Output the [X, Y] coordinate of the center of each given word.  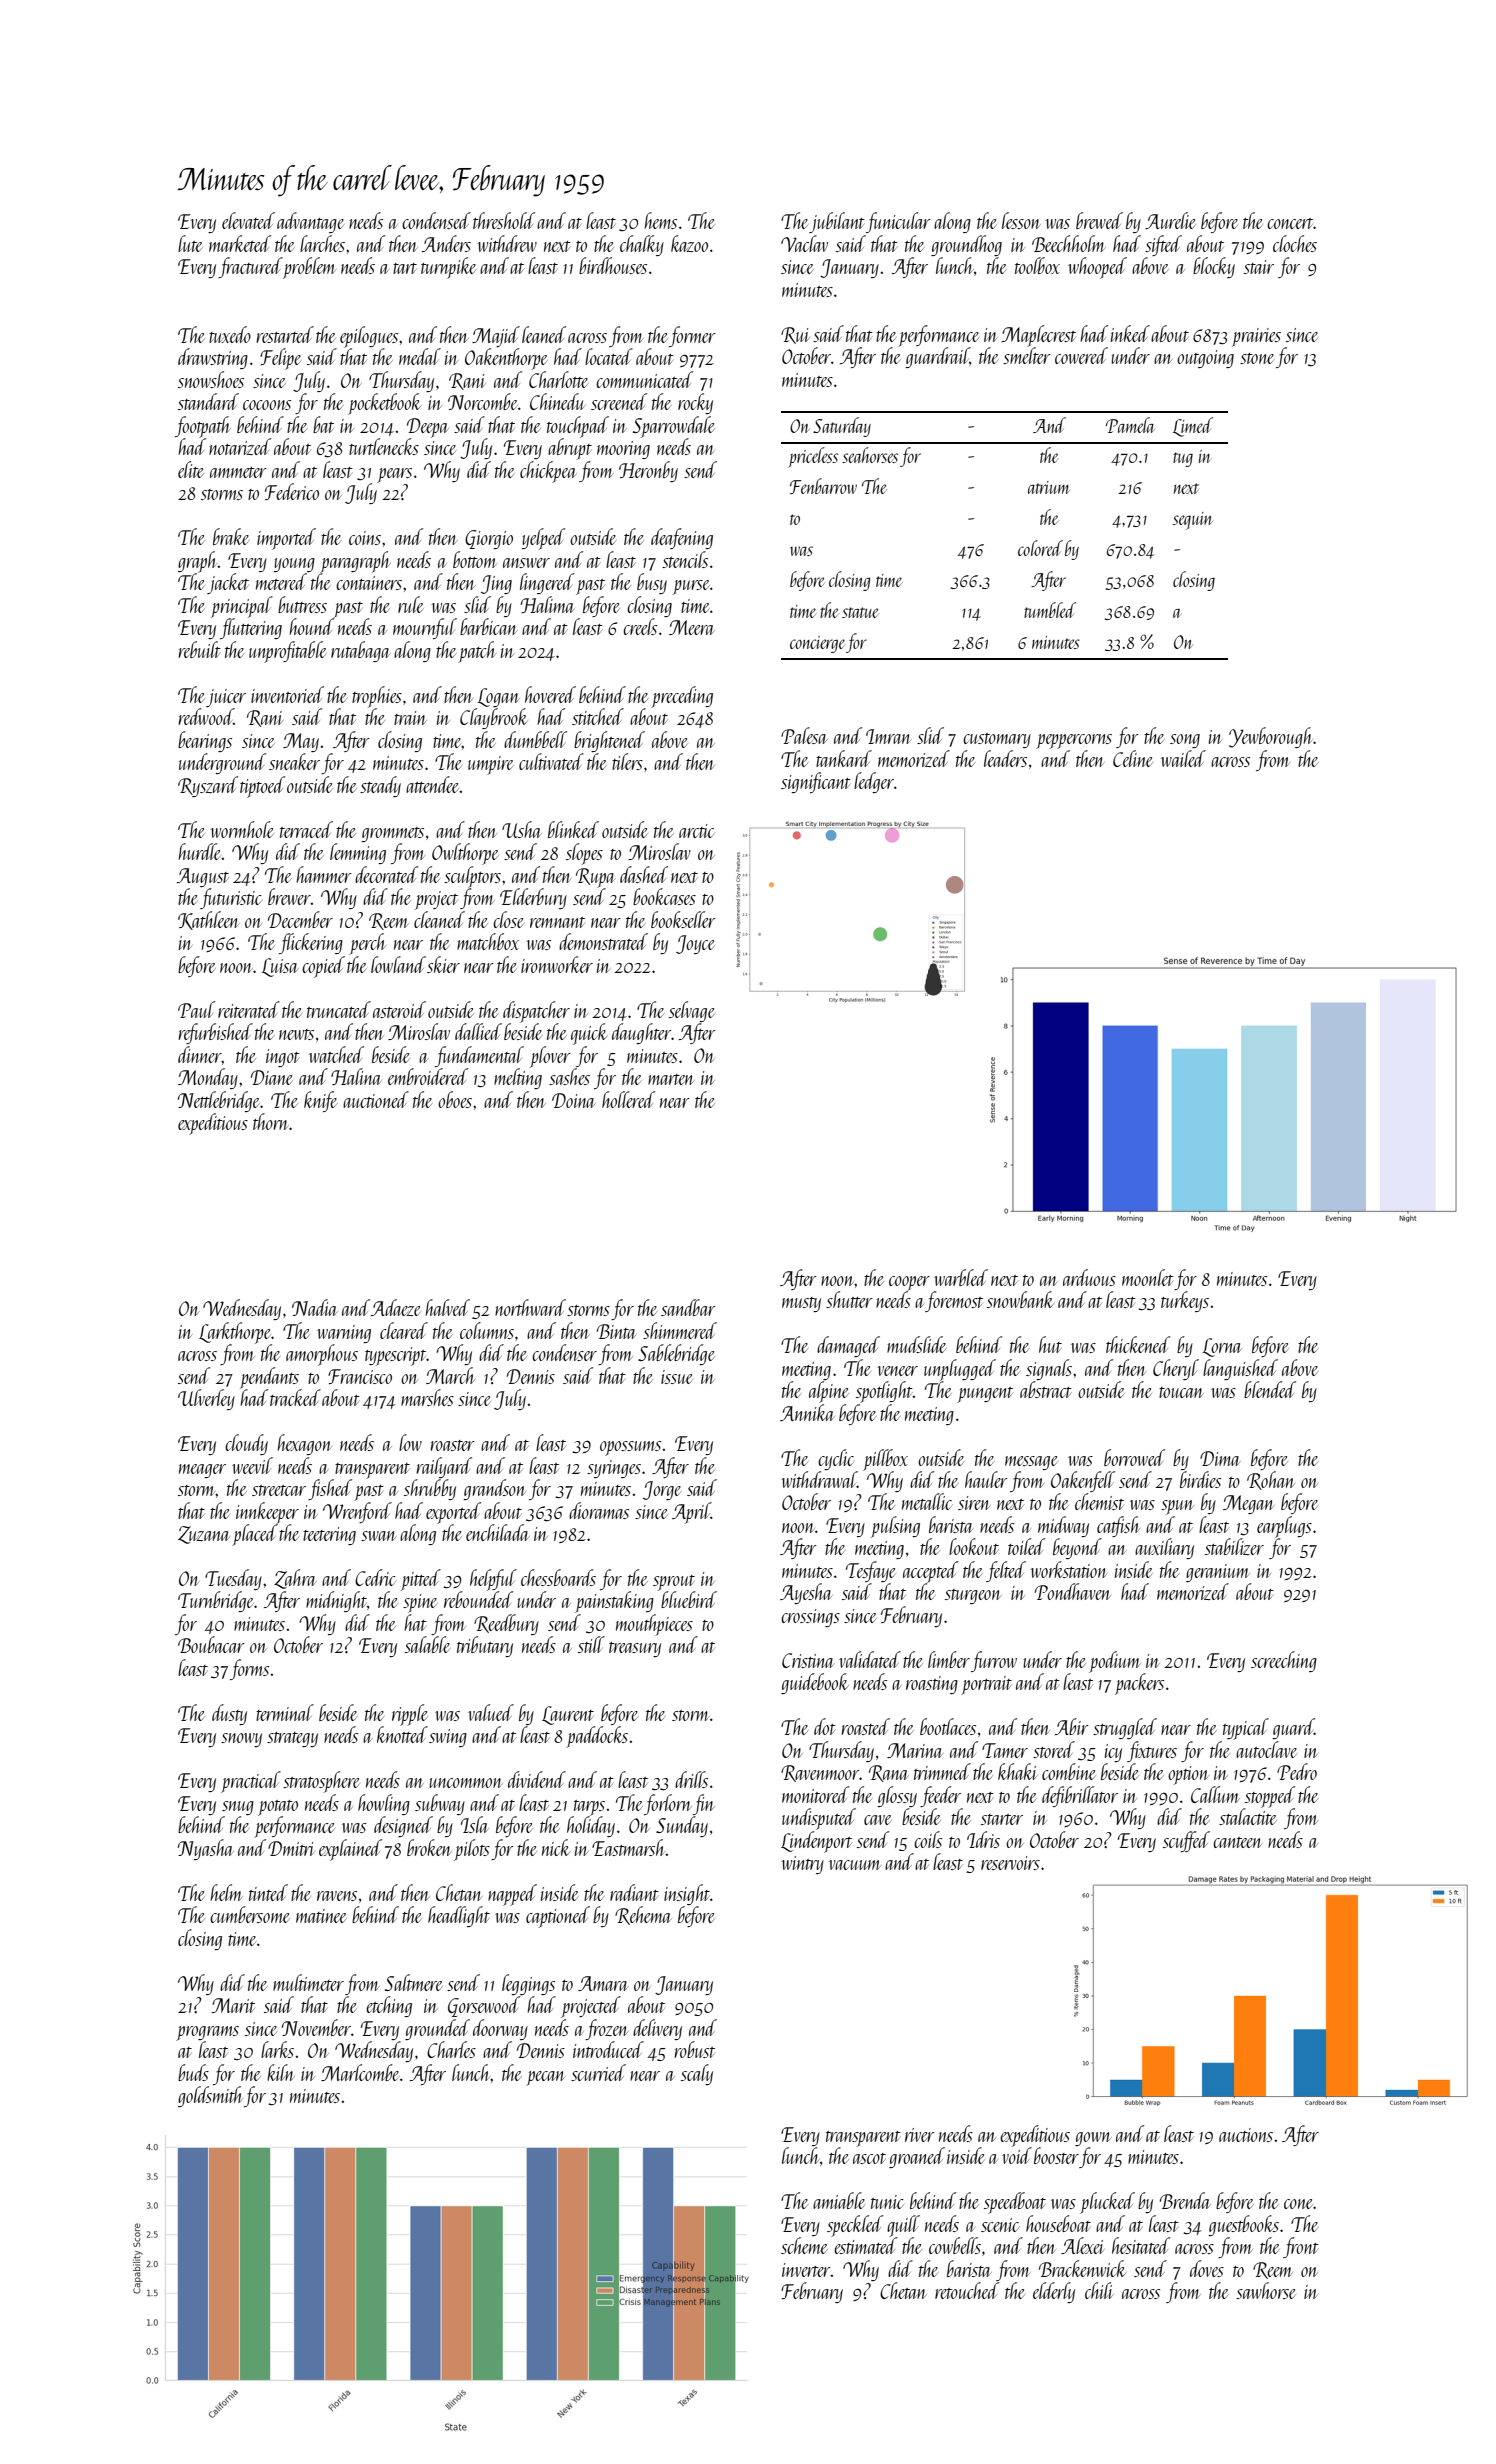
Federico [292, 491]
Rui [795, 335]
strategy [292, 1739]
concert [1290, 223]
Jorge [662, 1490]
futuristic [231, 898]
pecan [545, 2078]
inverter [806, 2270]
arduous [1089, 1277]
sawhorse [1266, 2290]
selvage [692, 1011]
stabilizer [1234, 1546]
